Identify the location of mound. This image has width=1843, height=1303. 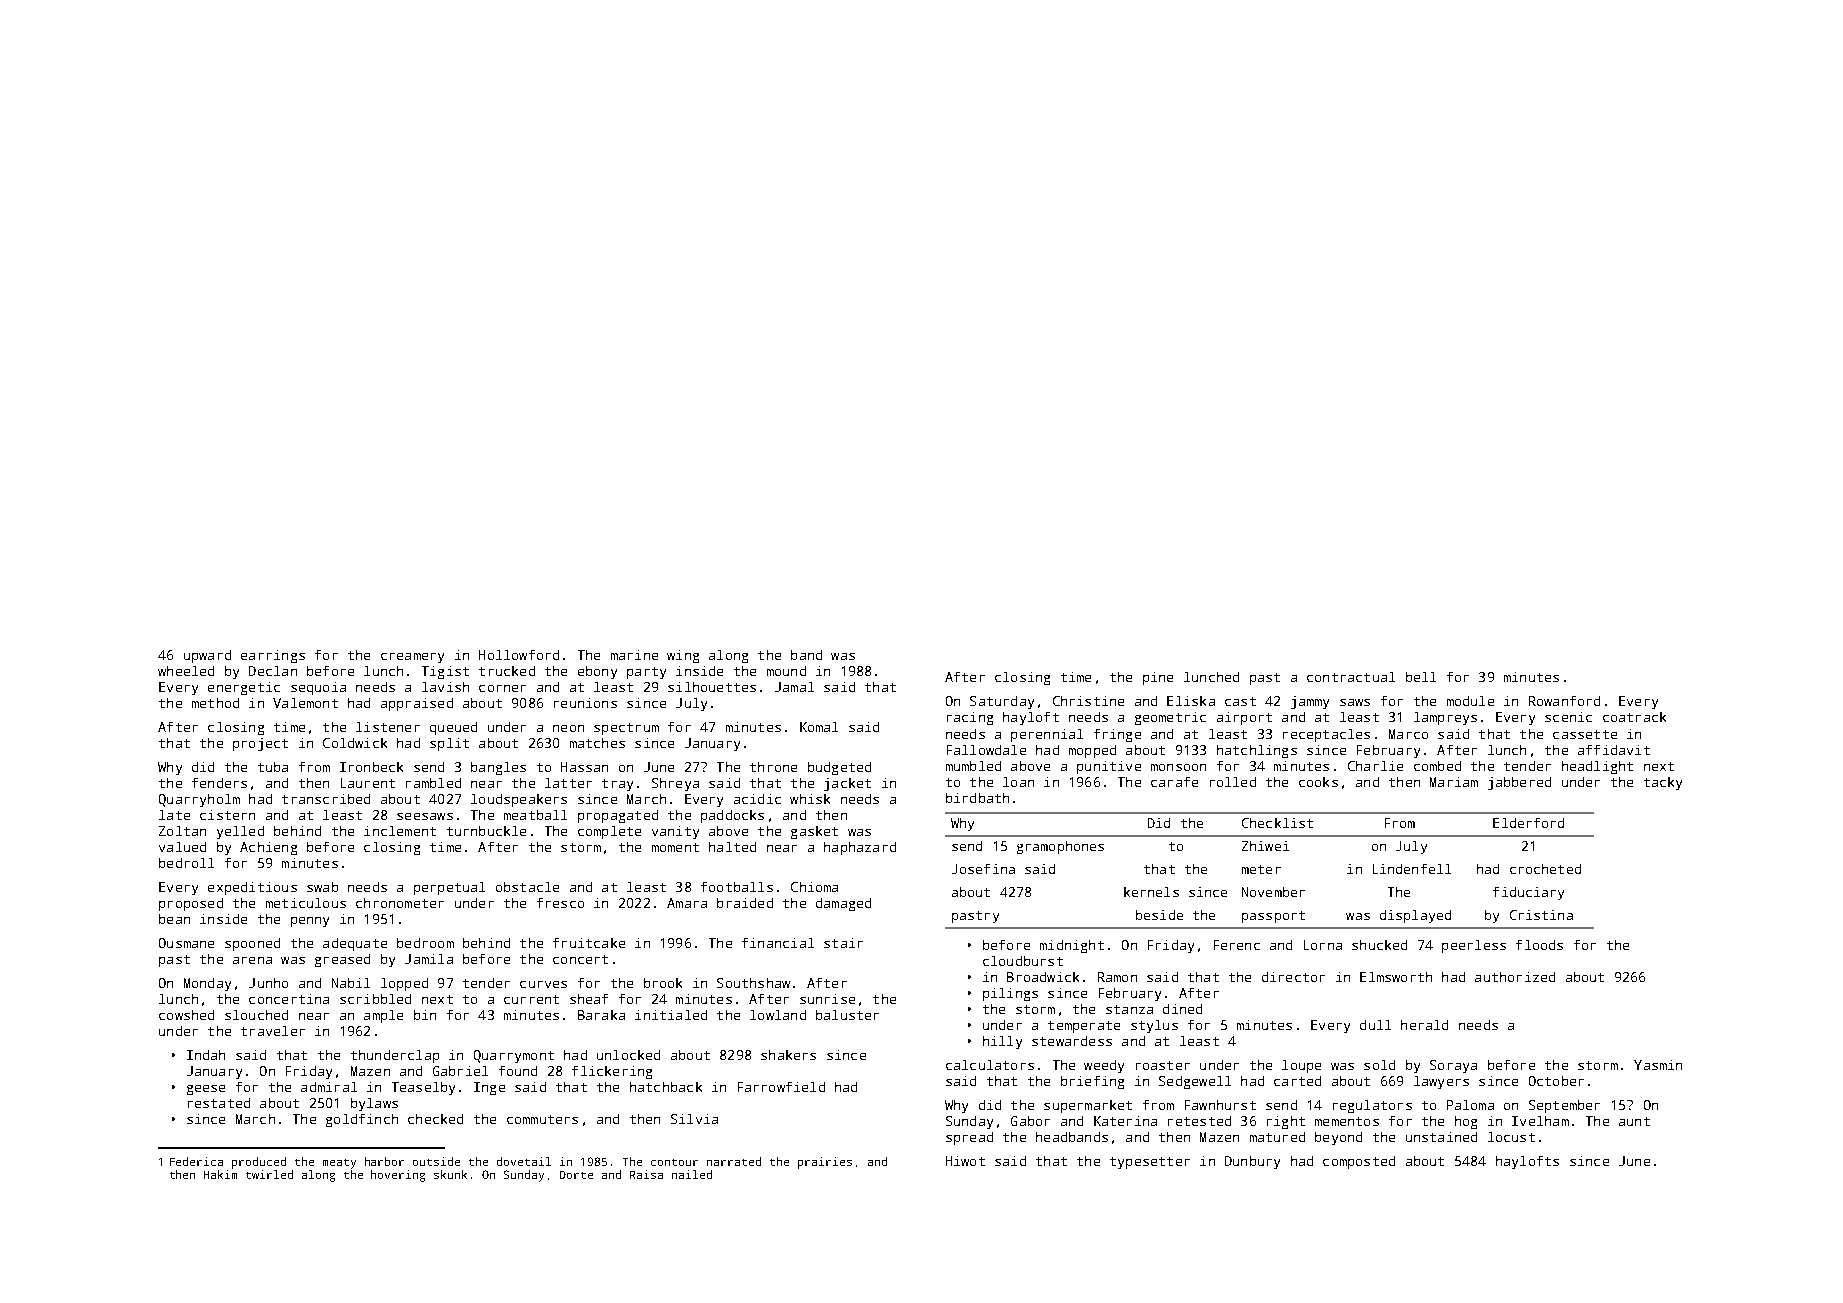
(786, 671).
